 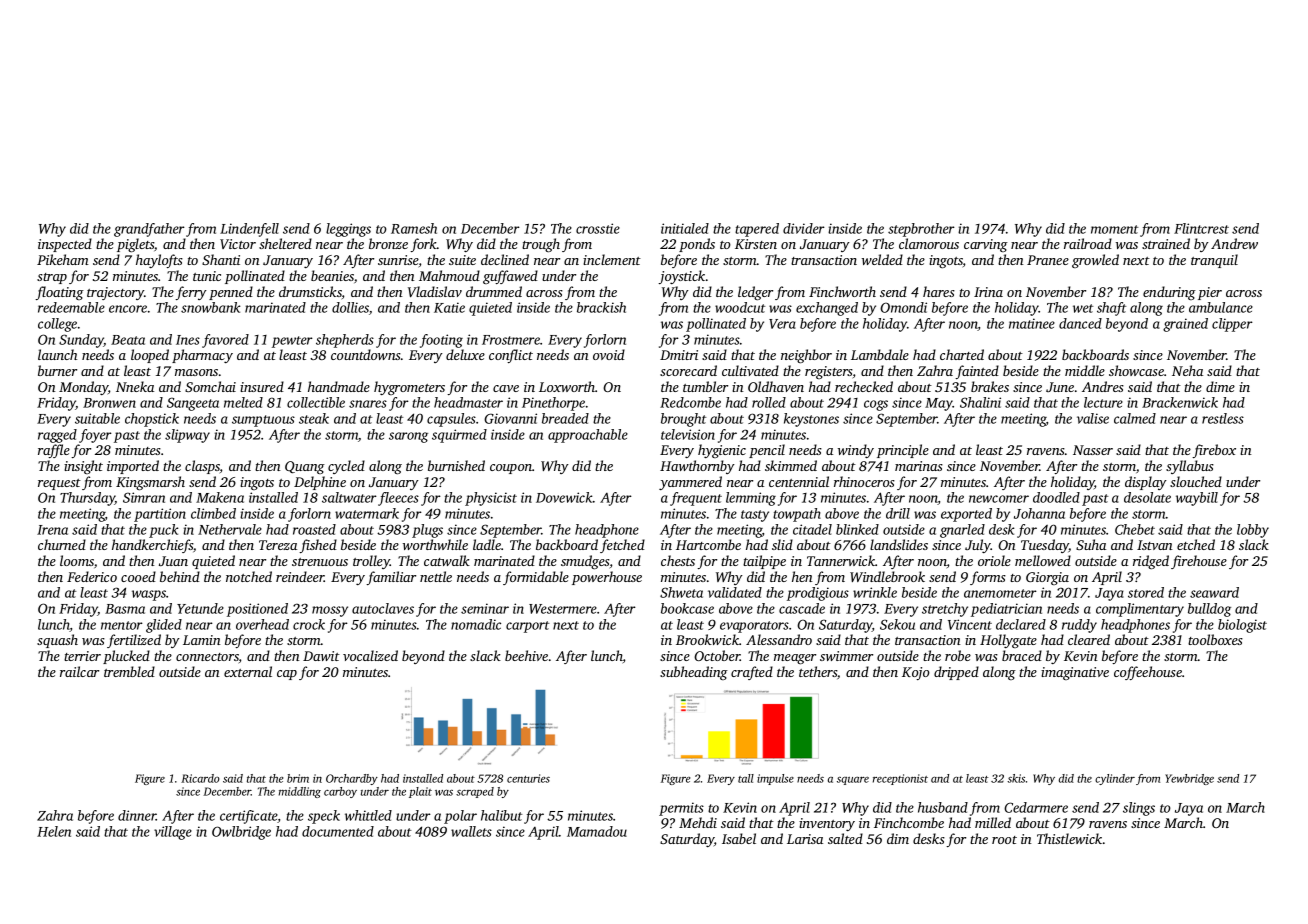 I want to click on Flintcrest, so click(x=1201, y=228).
